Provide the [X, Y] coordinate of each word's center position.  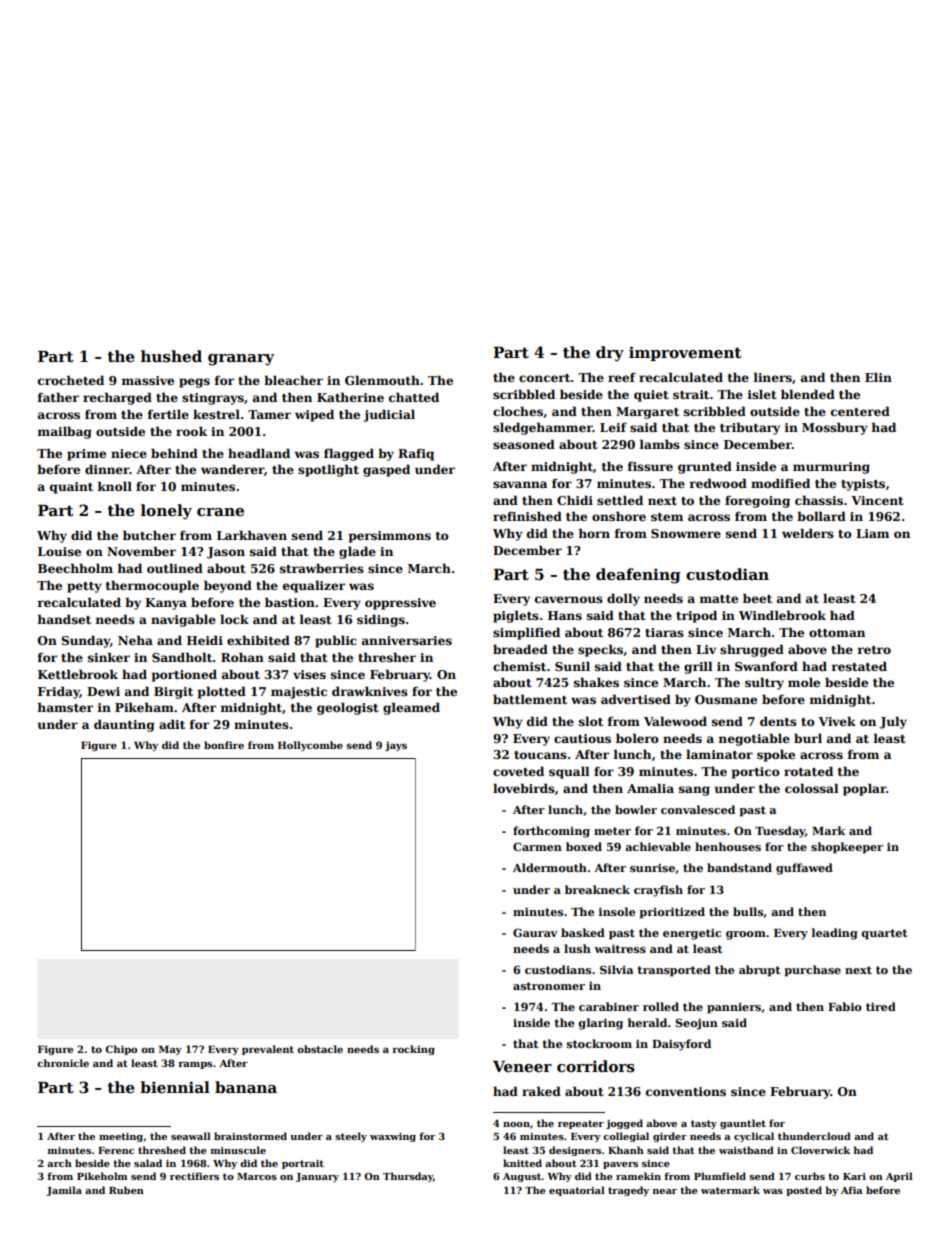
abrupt [759, 971]
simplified [526, 633]
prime [86, 455]
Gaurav [535, 932]
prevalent [268, 1050]
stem [667, 517]
